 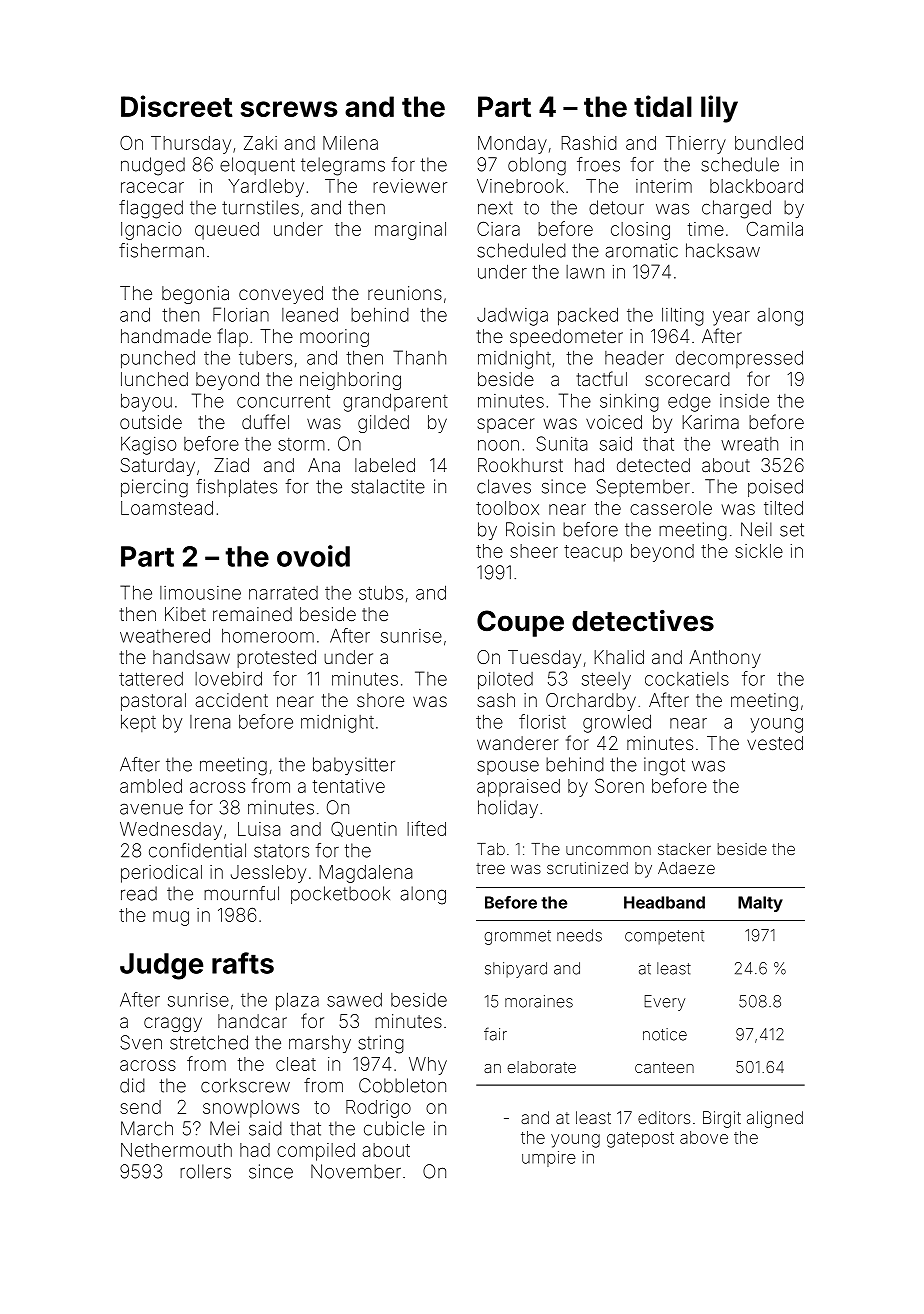 I want to click on stalactite, so click(x=388, y=486).
